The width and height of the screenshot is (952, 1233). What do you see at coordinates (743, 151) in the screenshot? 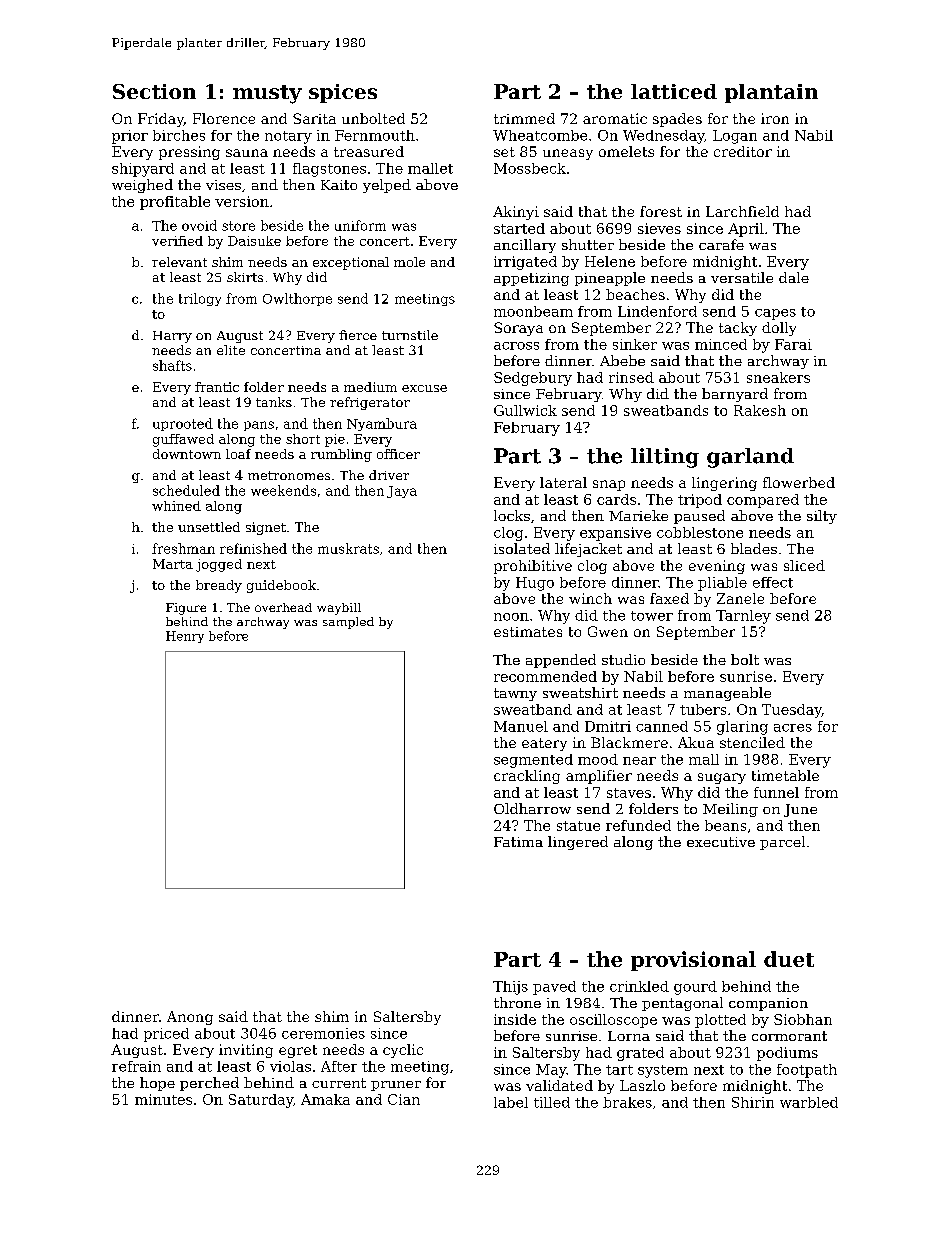
I see `creditor` at bounding box center [743, 151].
